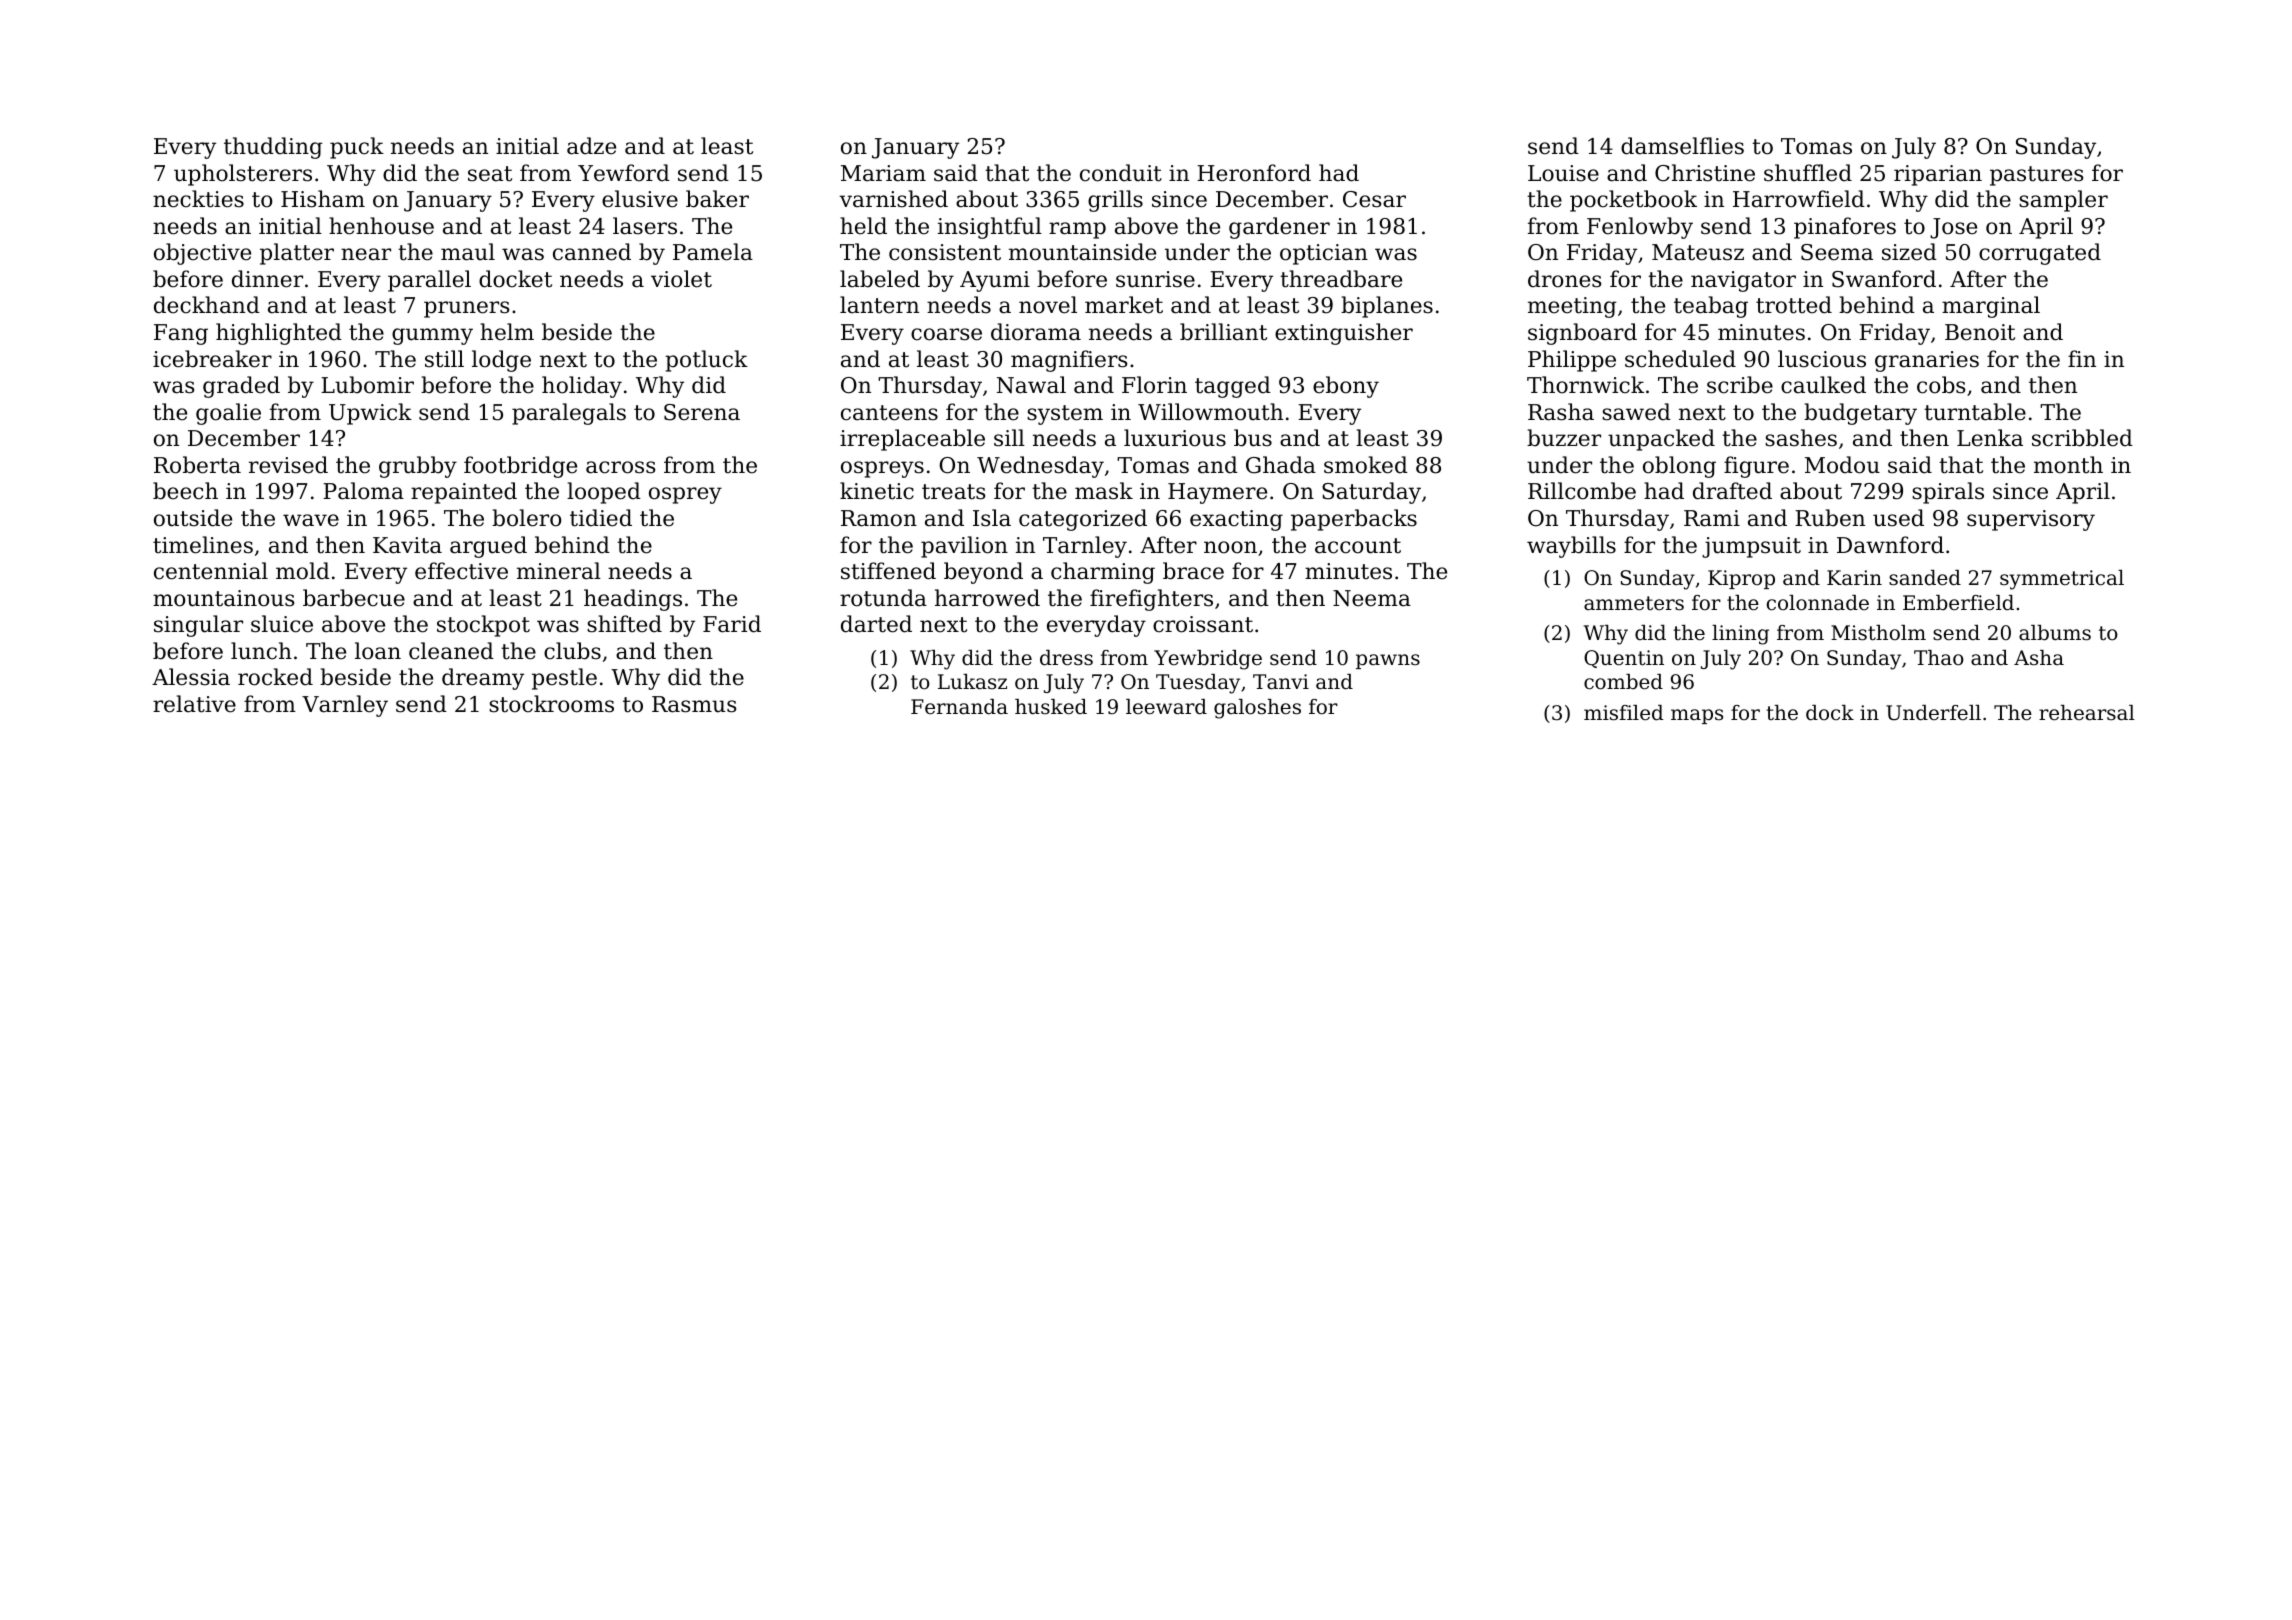 This screenshot has width=2292, height=1620. I want to click on paperbacks, so click(1354, 520).
